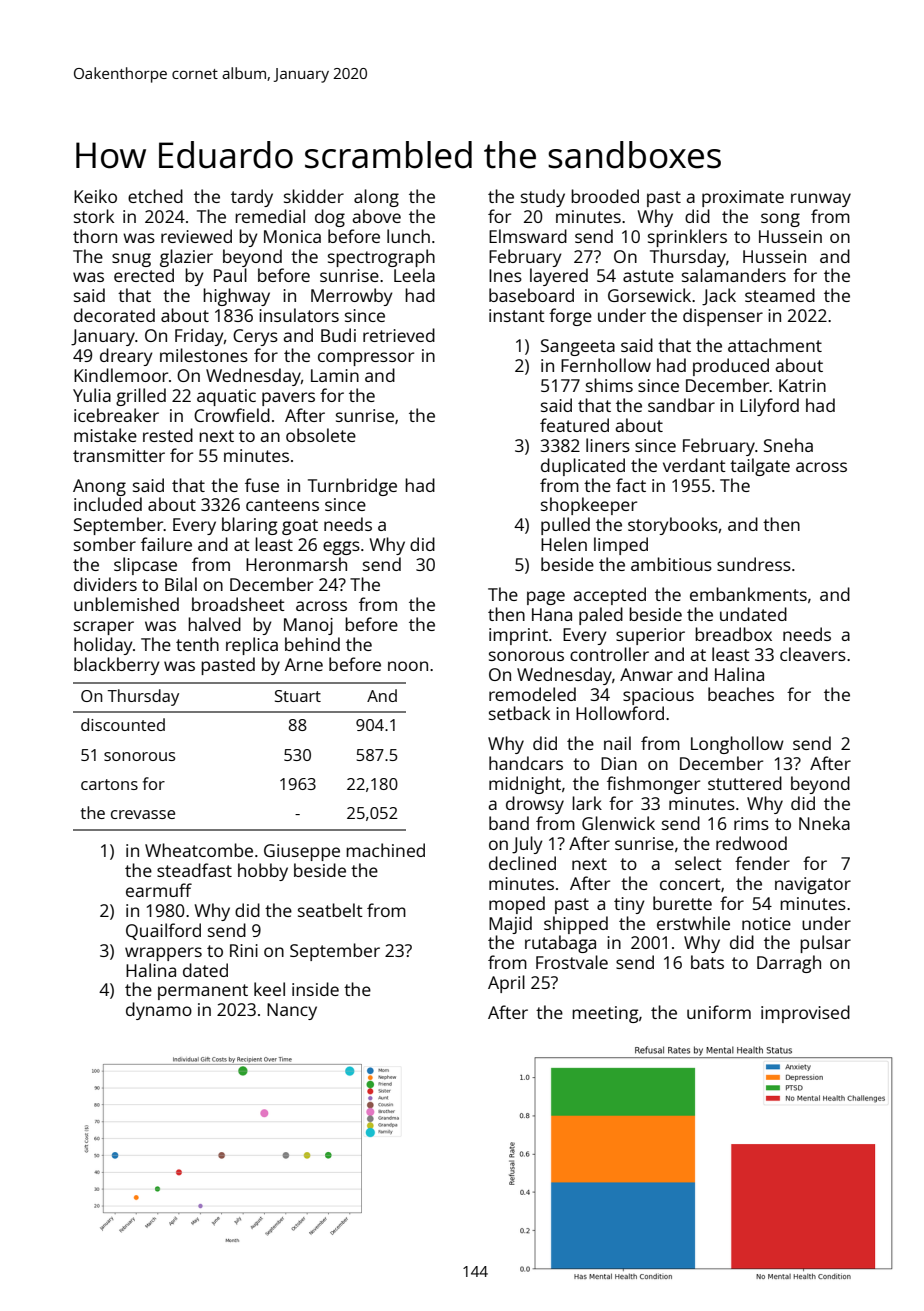 This screenshot has width=924, height=1311. What do you see at coordinates (315, 989) in the screenshot?
I see `inside` at bounding box center [315, 989].
